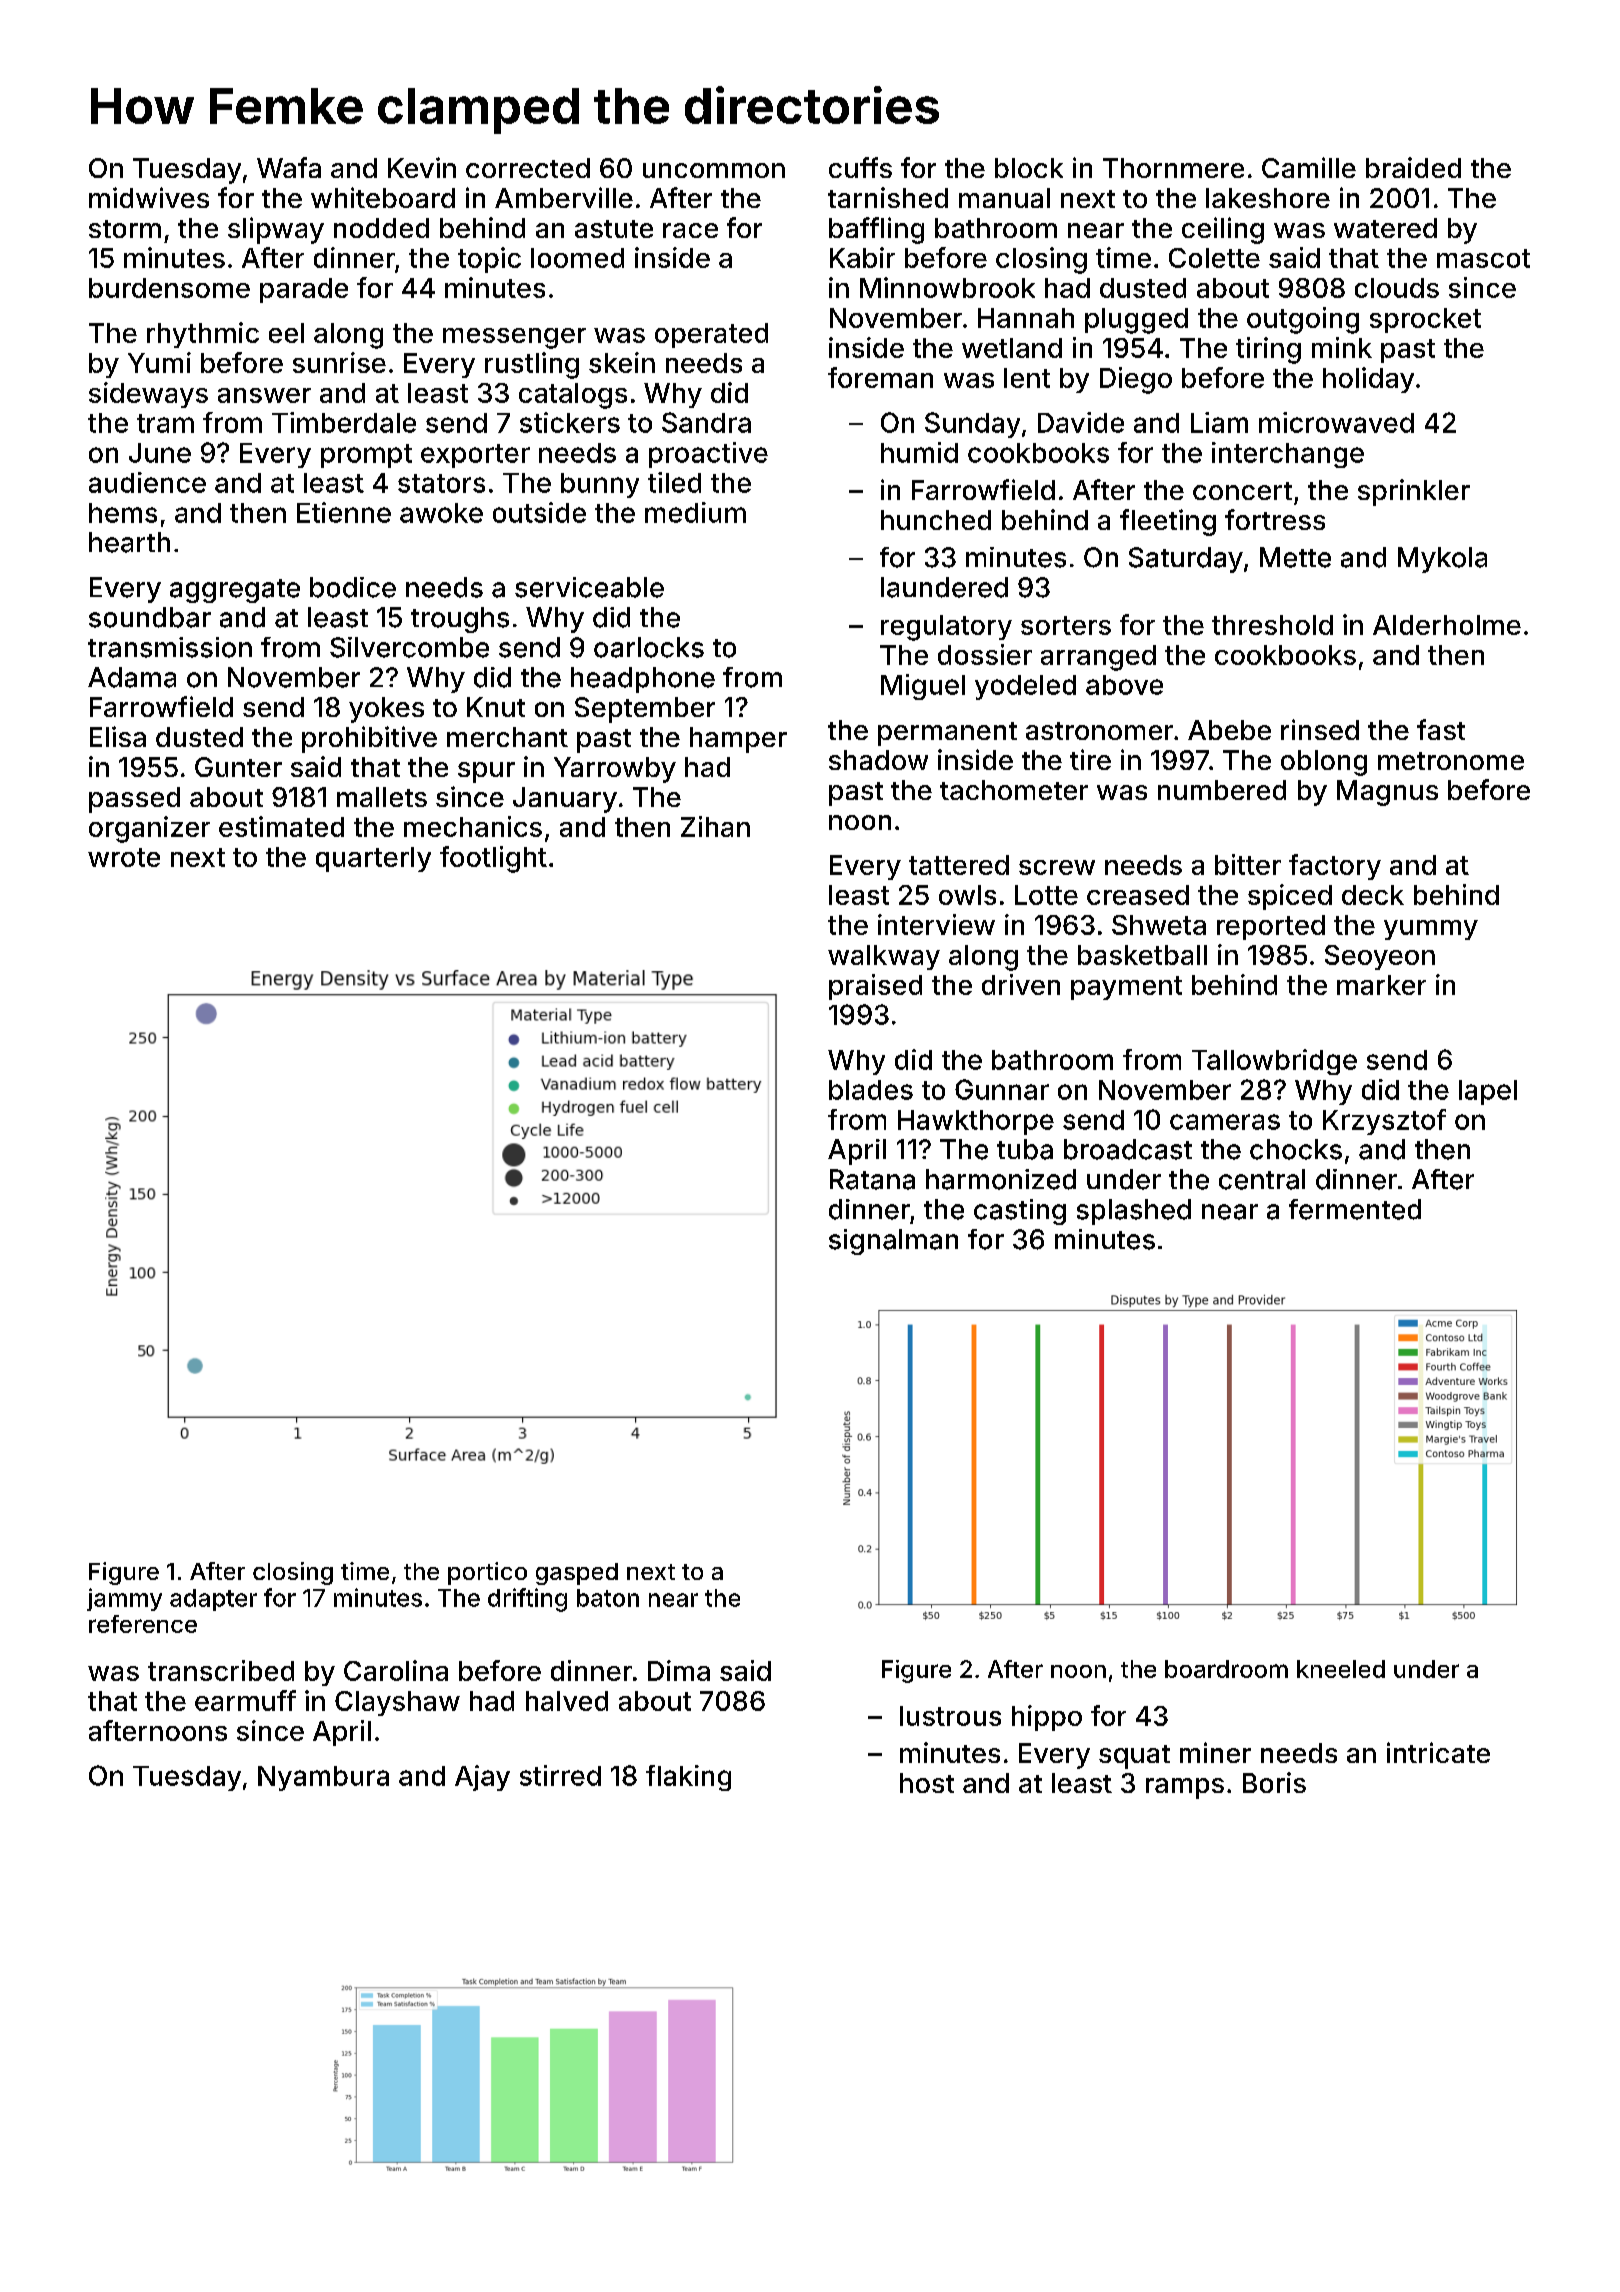 Image resolution: width=1620 pixels, height=2292 pixels. I want to click on portico, so click(487, 1573).
